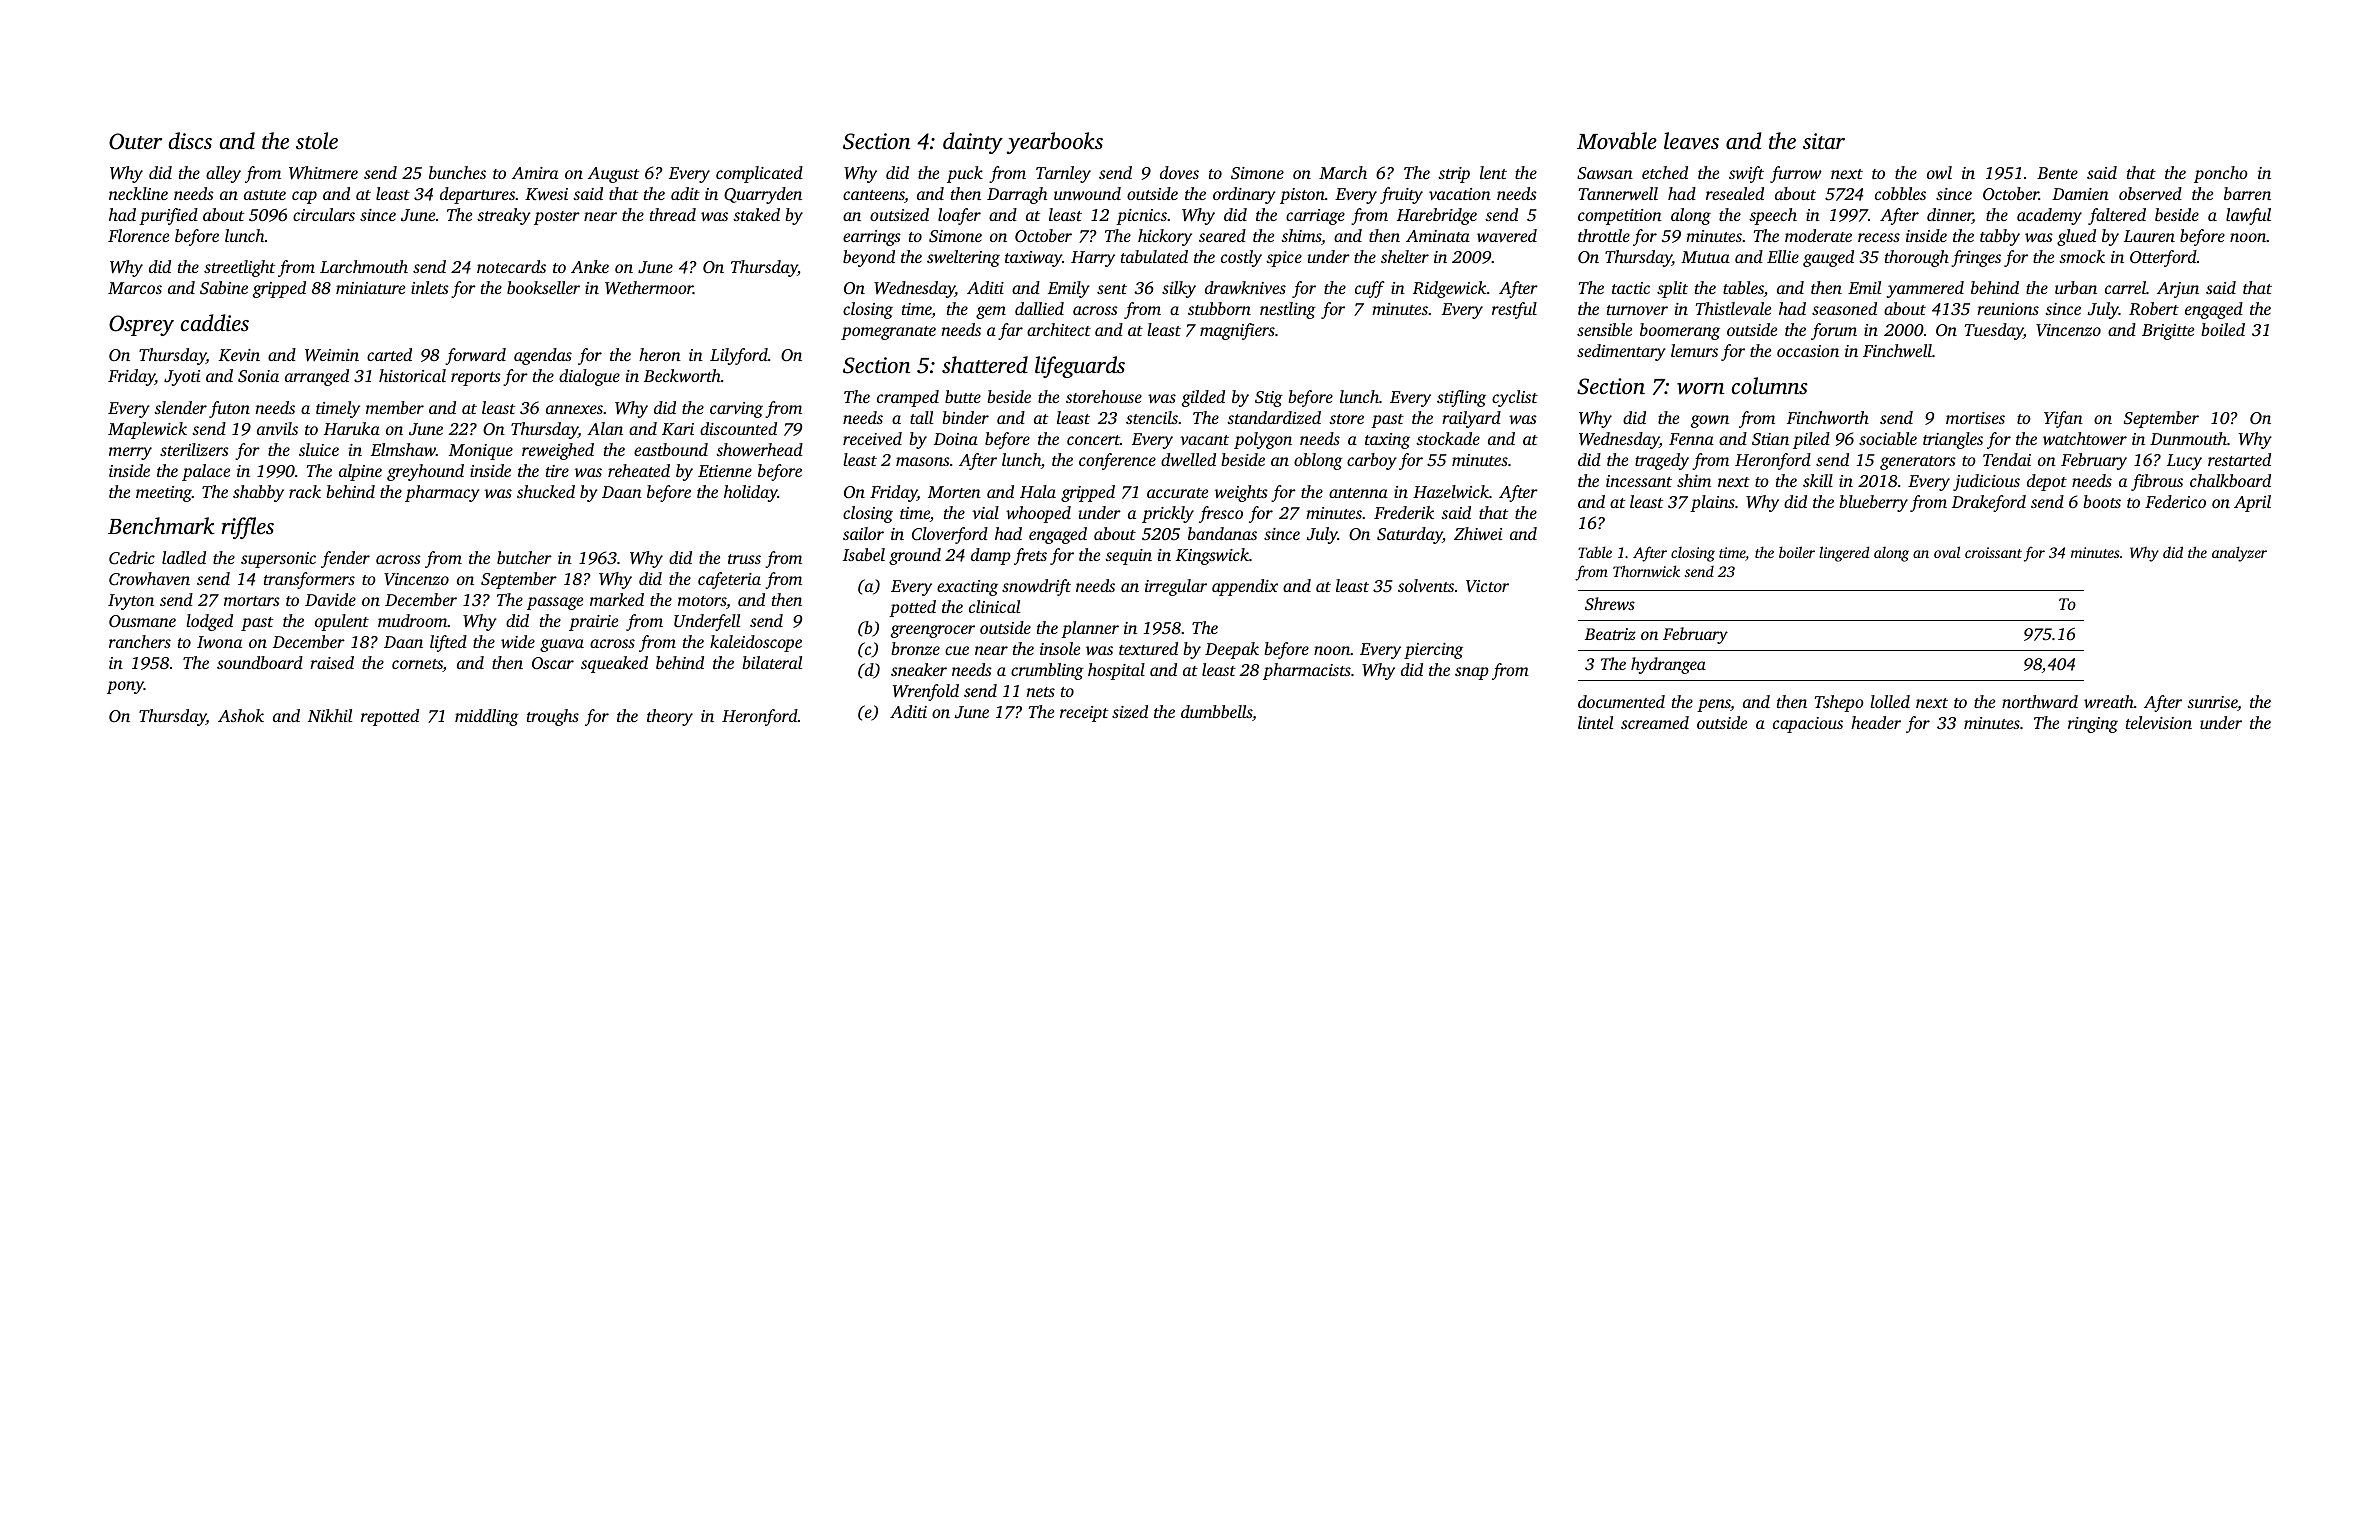 The image size is (2380, 1540). Describe the element at coordinates (1055, 143) in the document. I see `yearbooks` at that location.
